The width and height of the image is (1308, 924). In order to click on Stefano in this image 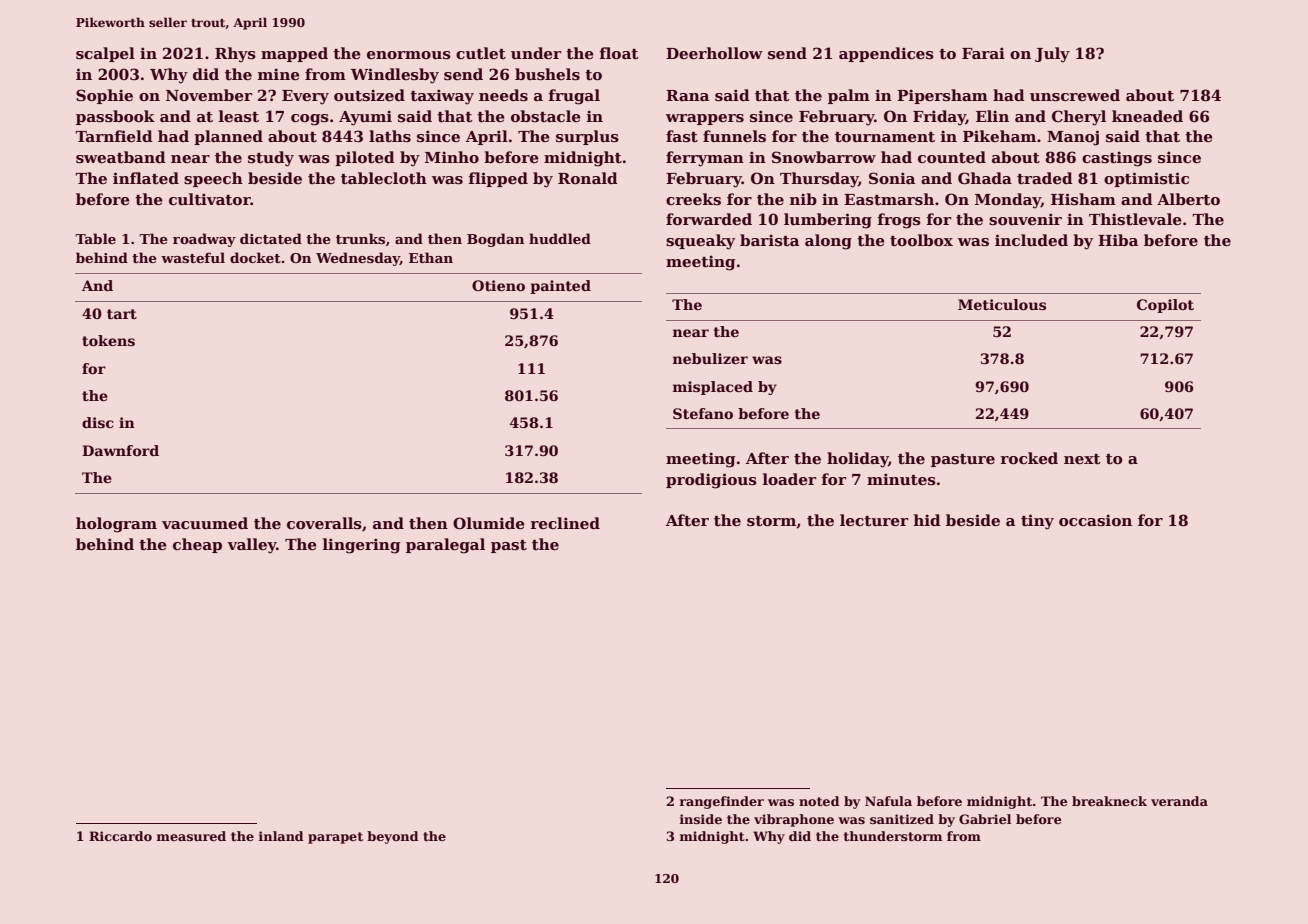, I will do `click(703, 413)`.
